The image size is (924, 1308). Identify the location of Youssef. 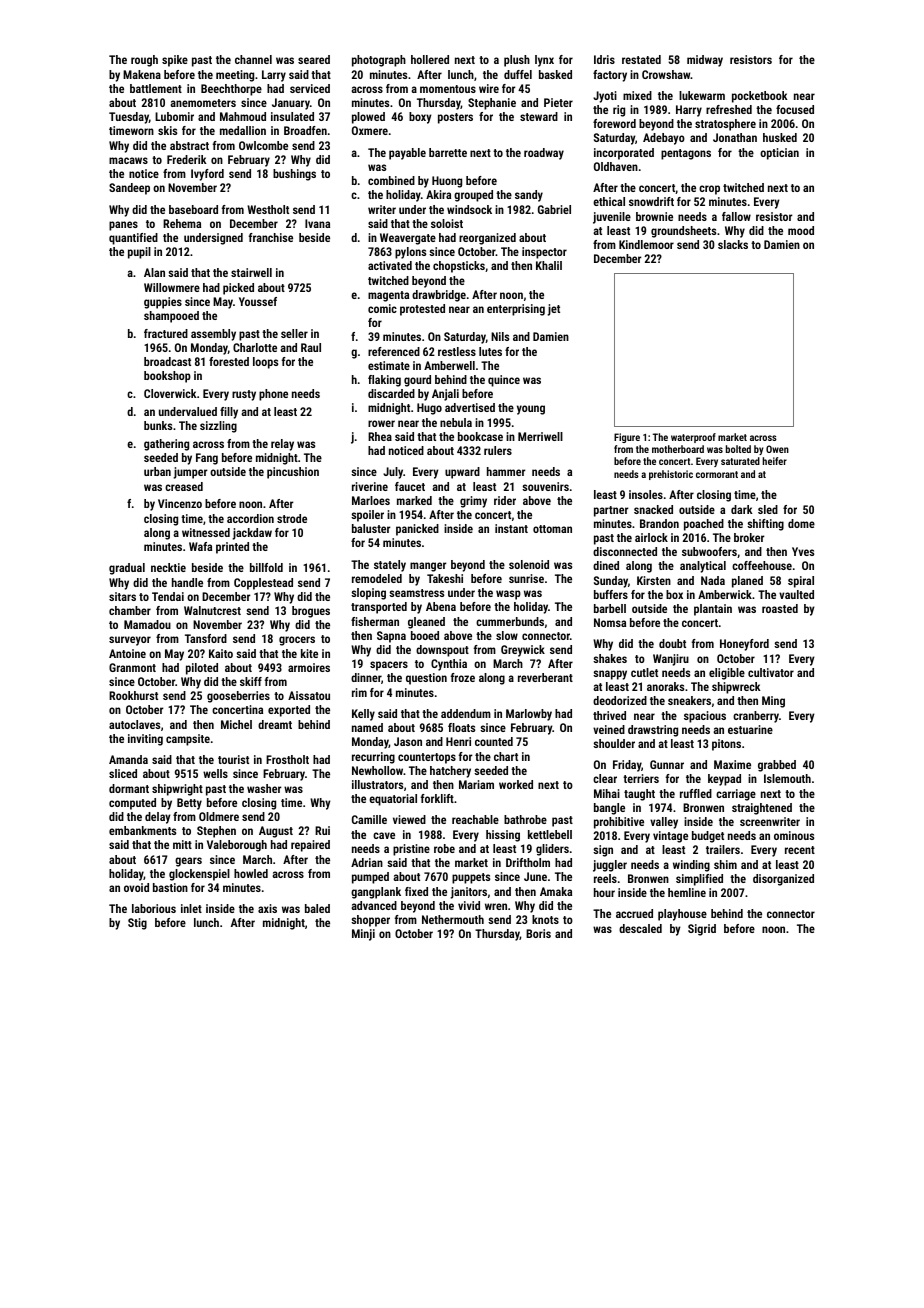
(258, 301).
